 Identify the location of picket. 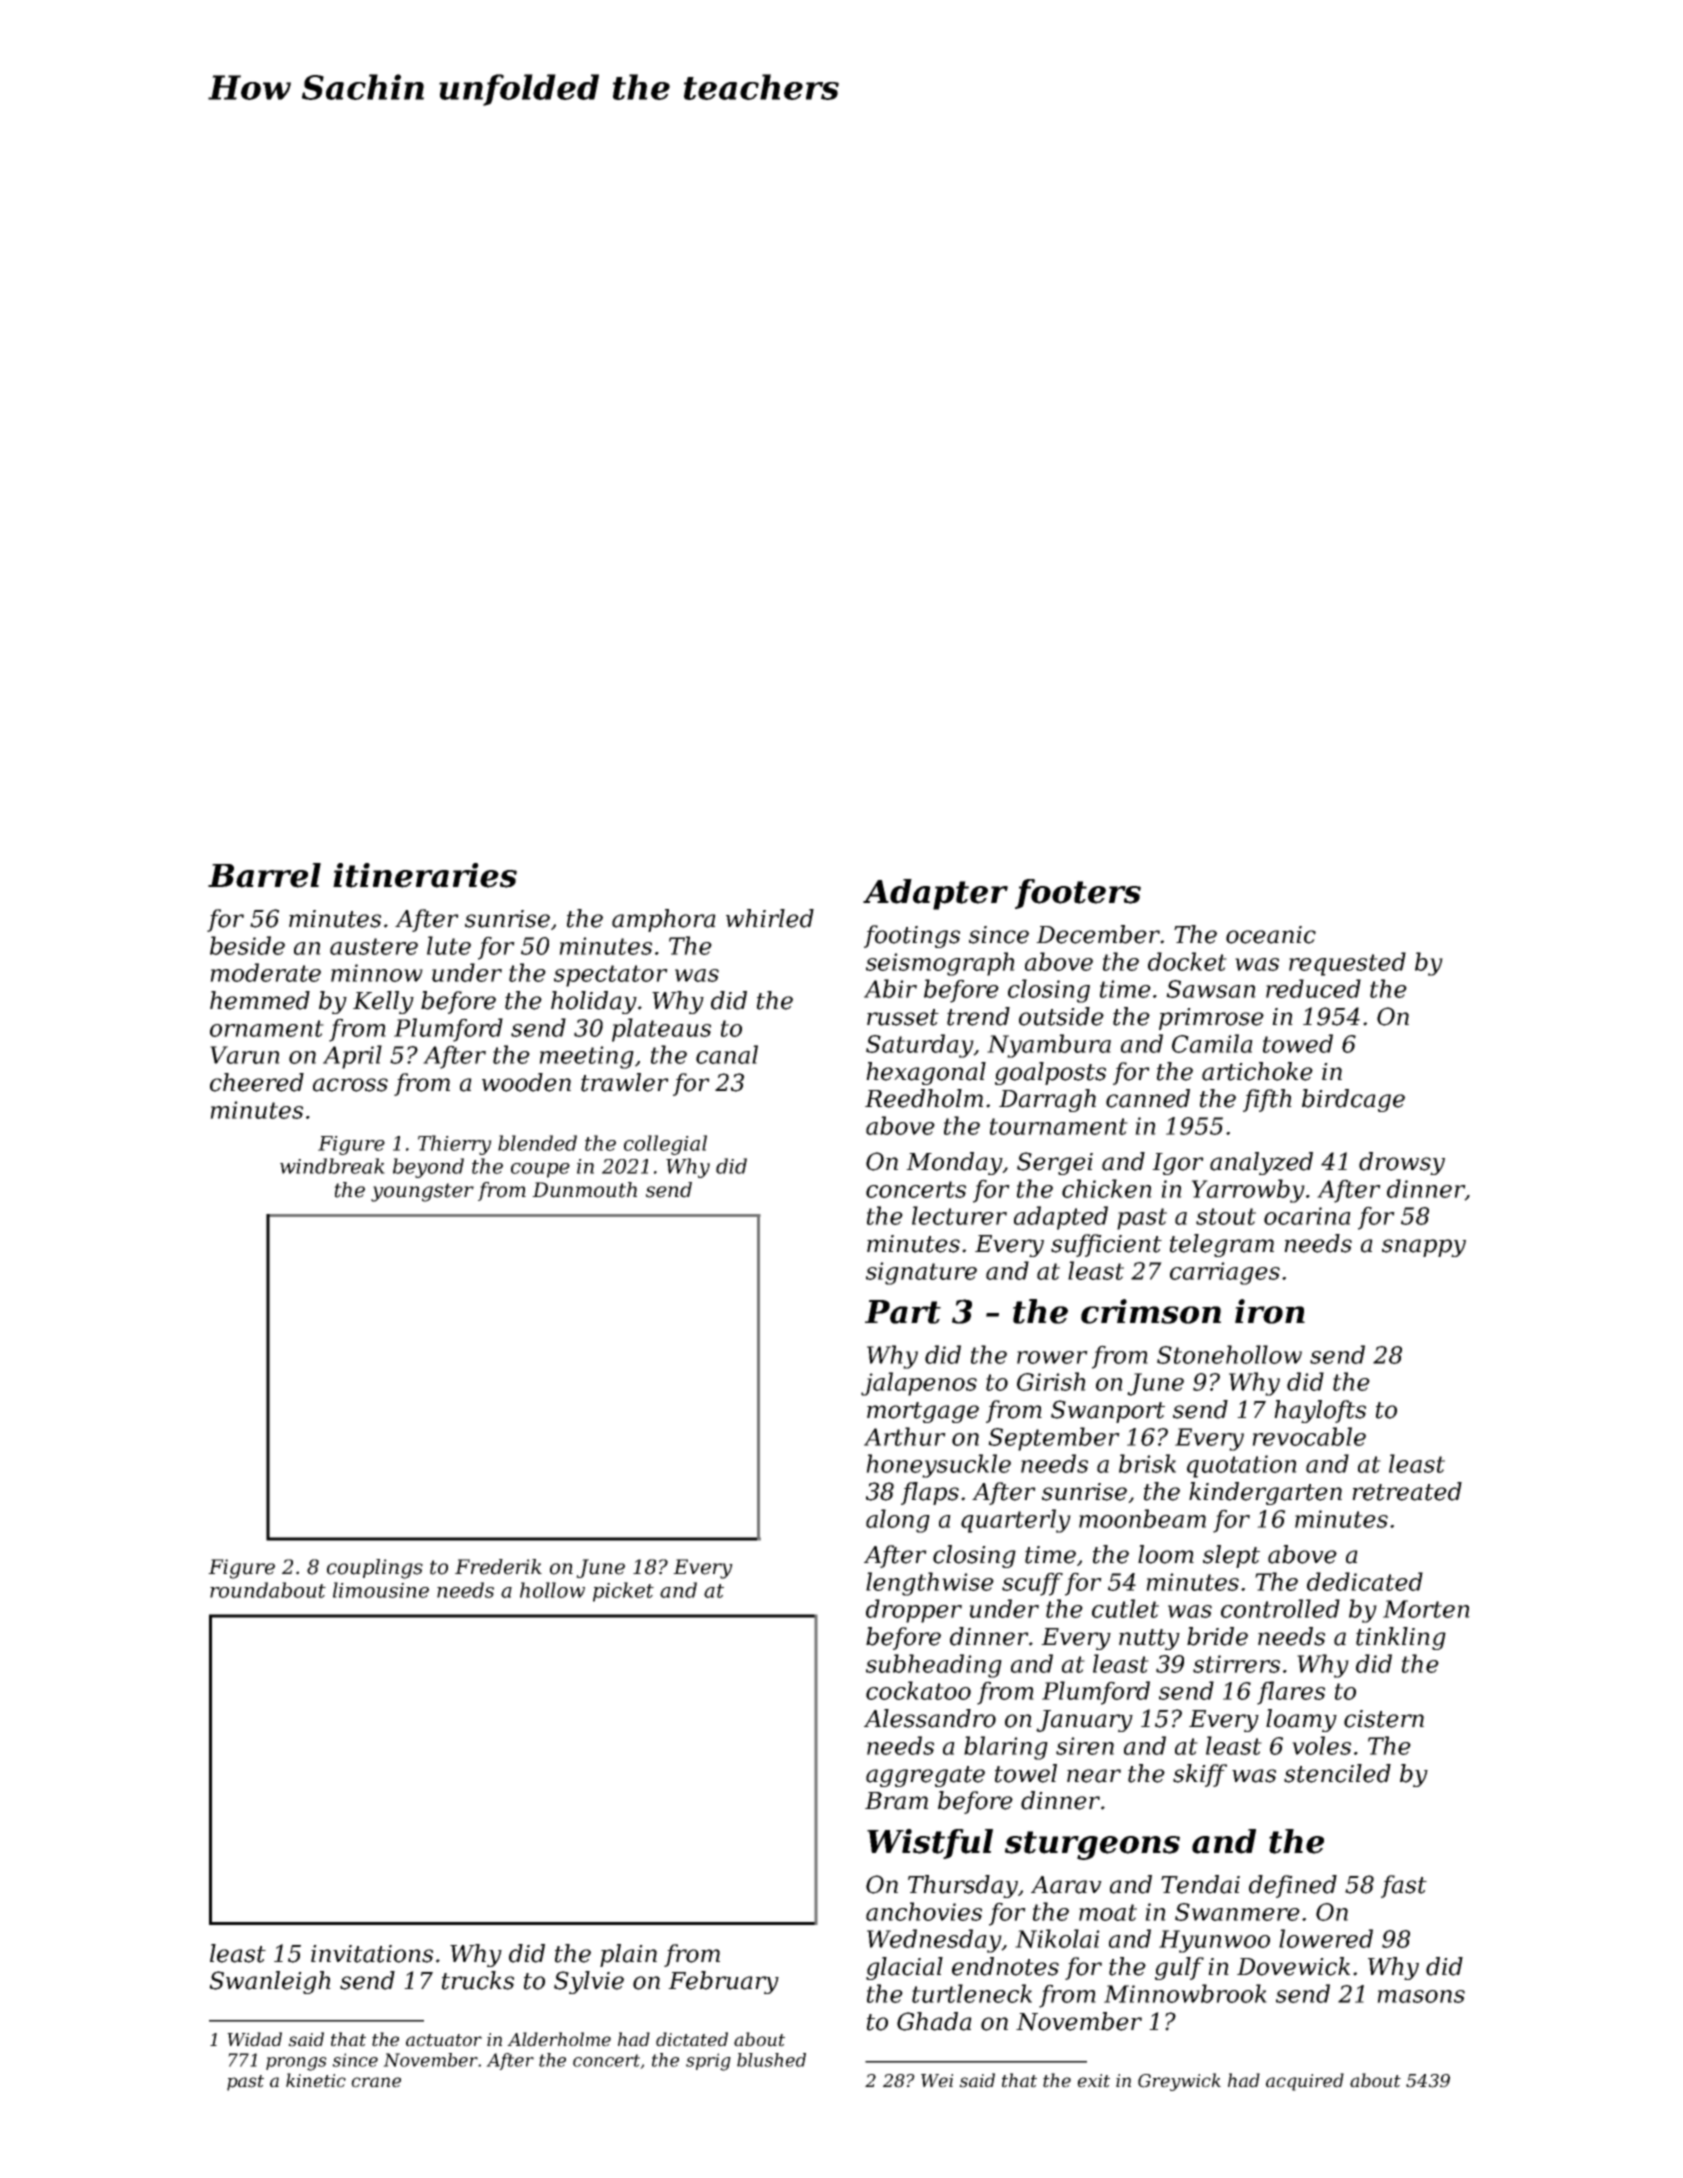
(623, 1592).
